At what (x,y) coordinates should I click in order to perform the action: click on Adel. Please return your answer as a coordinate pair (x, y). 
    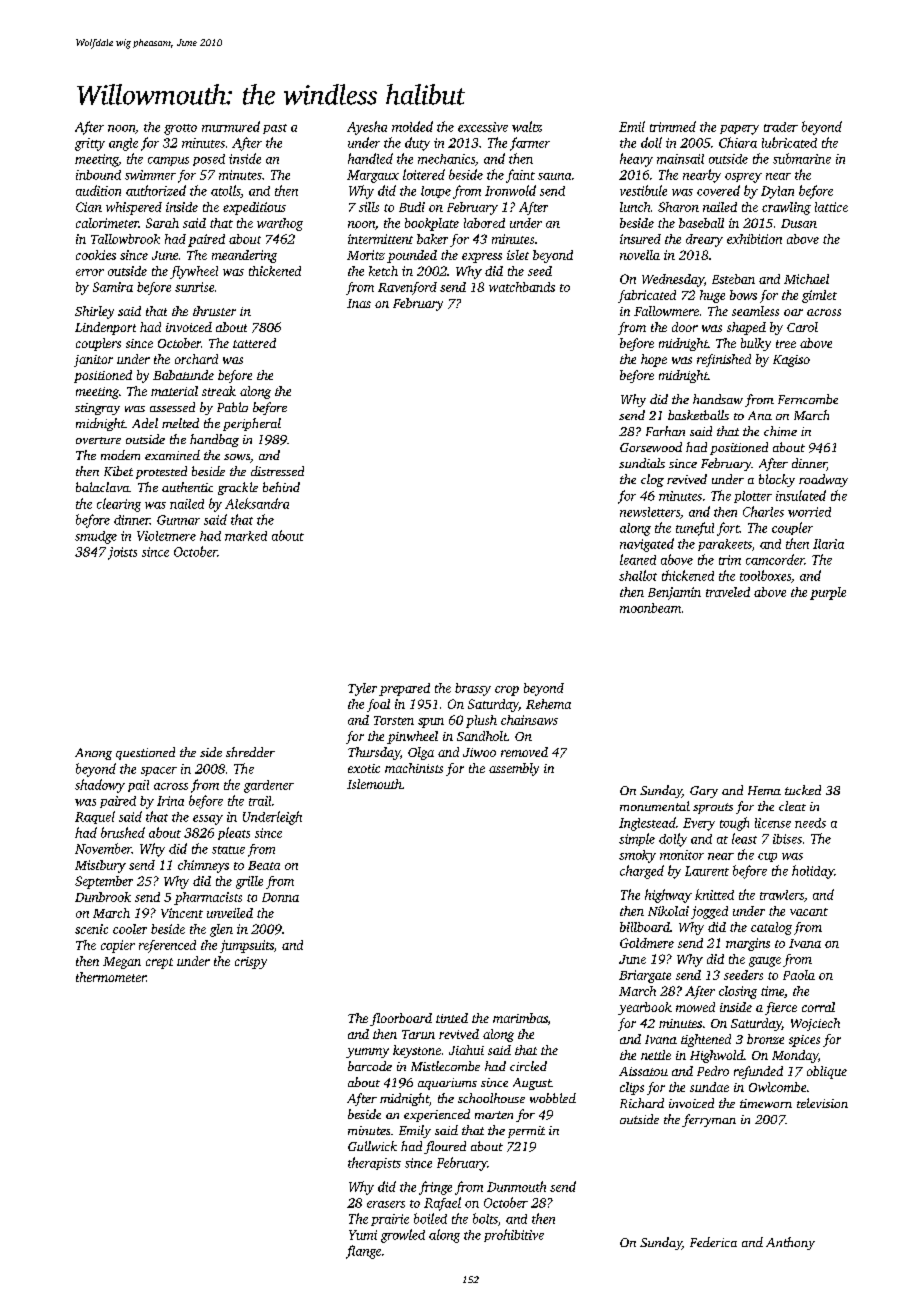
    Looking at the image, I should click on (145, 423).
